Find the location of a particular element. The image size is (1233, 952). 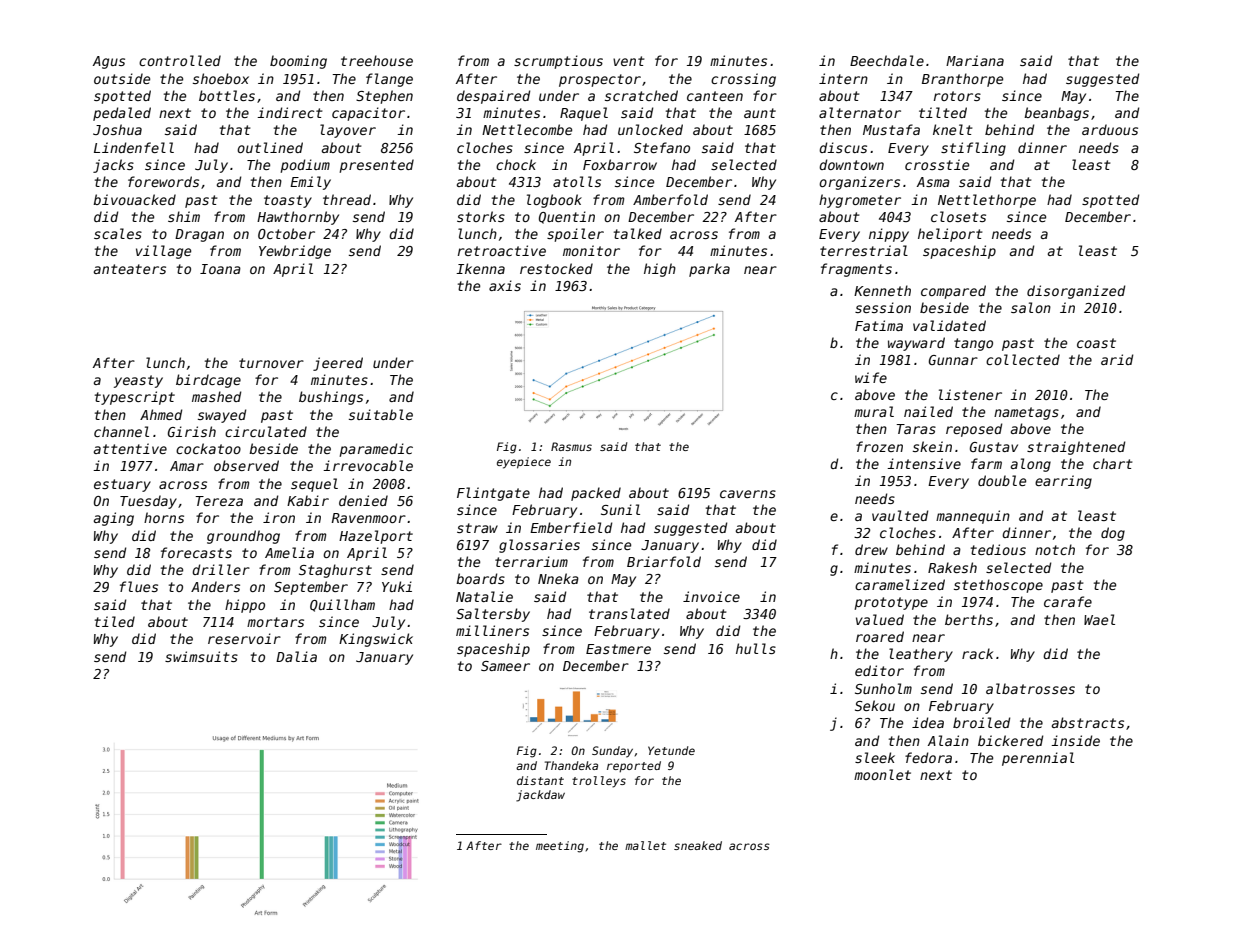

Agus is located at coordinates (109, 62).
